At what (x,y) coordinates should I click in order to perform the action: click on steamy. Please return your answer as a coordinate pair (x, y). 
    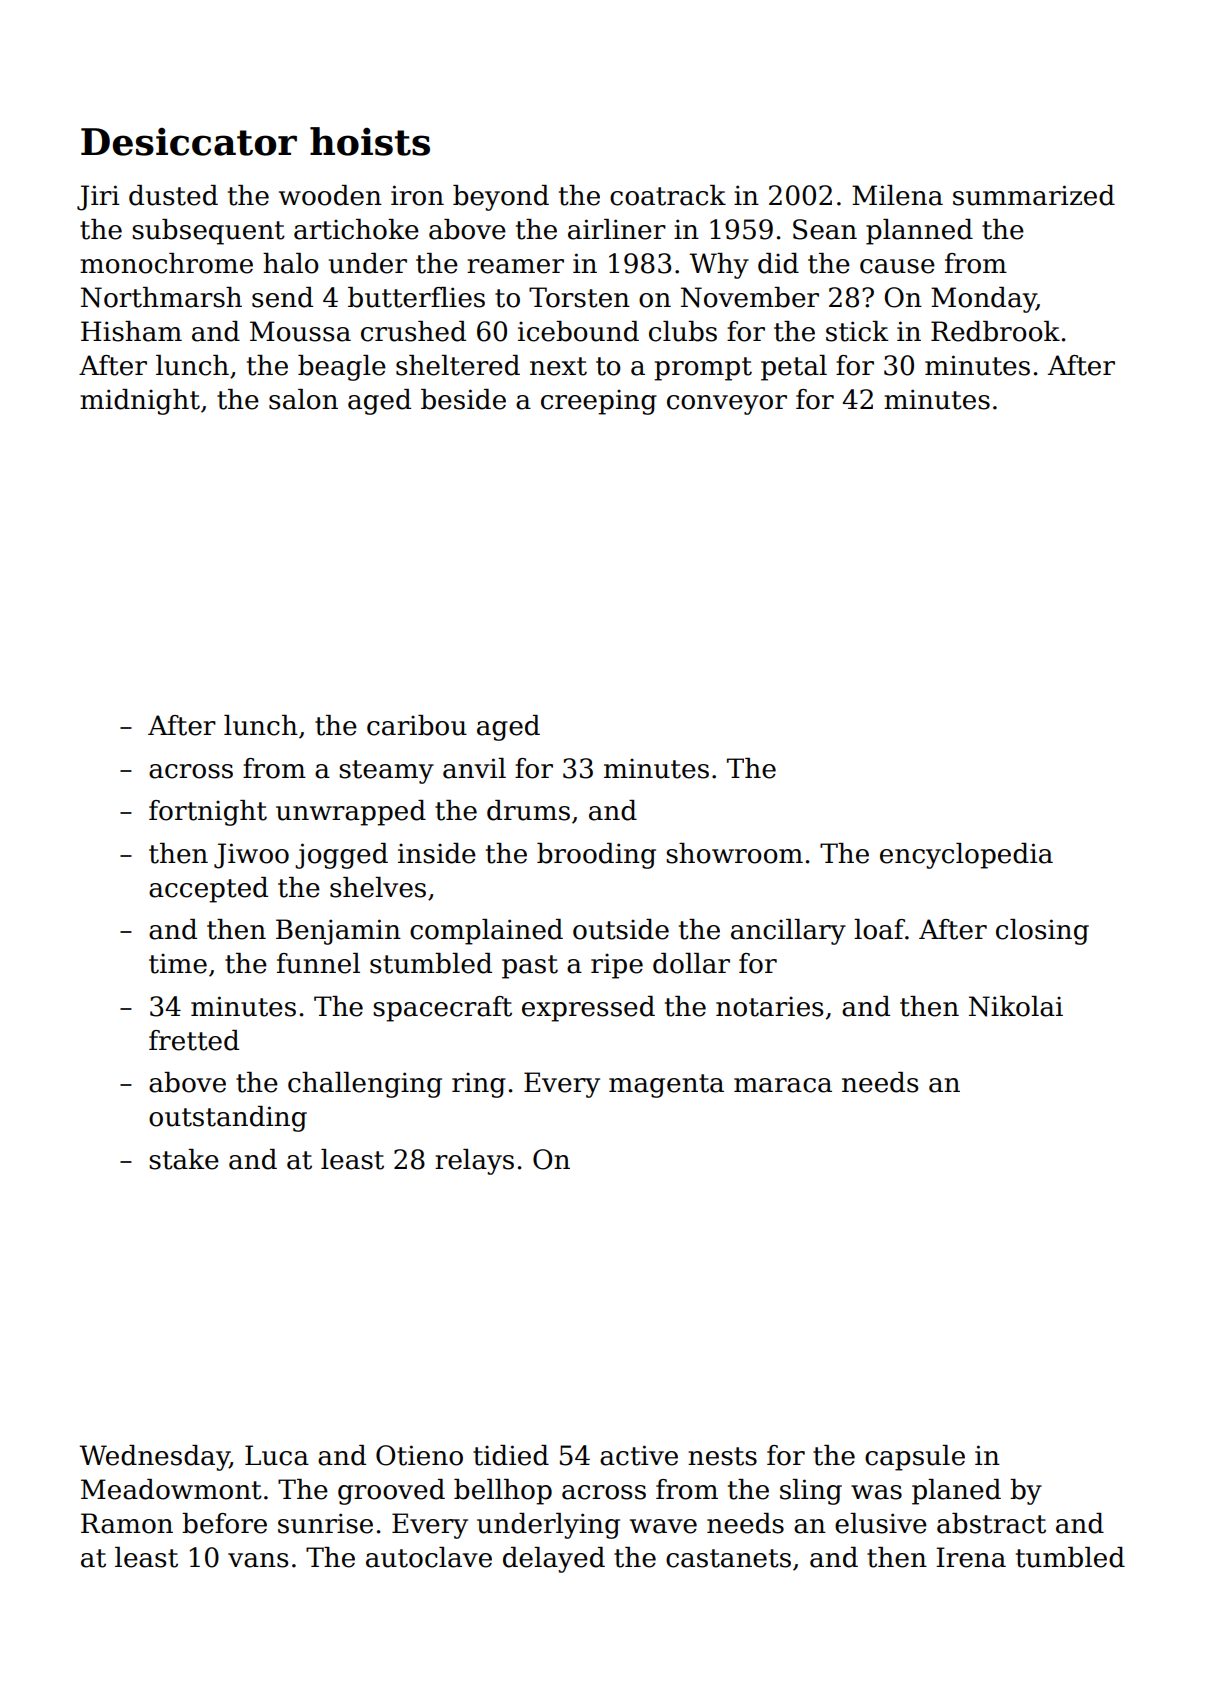
    Looking at the image, I should click on (386, 772).
